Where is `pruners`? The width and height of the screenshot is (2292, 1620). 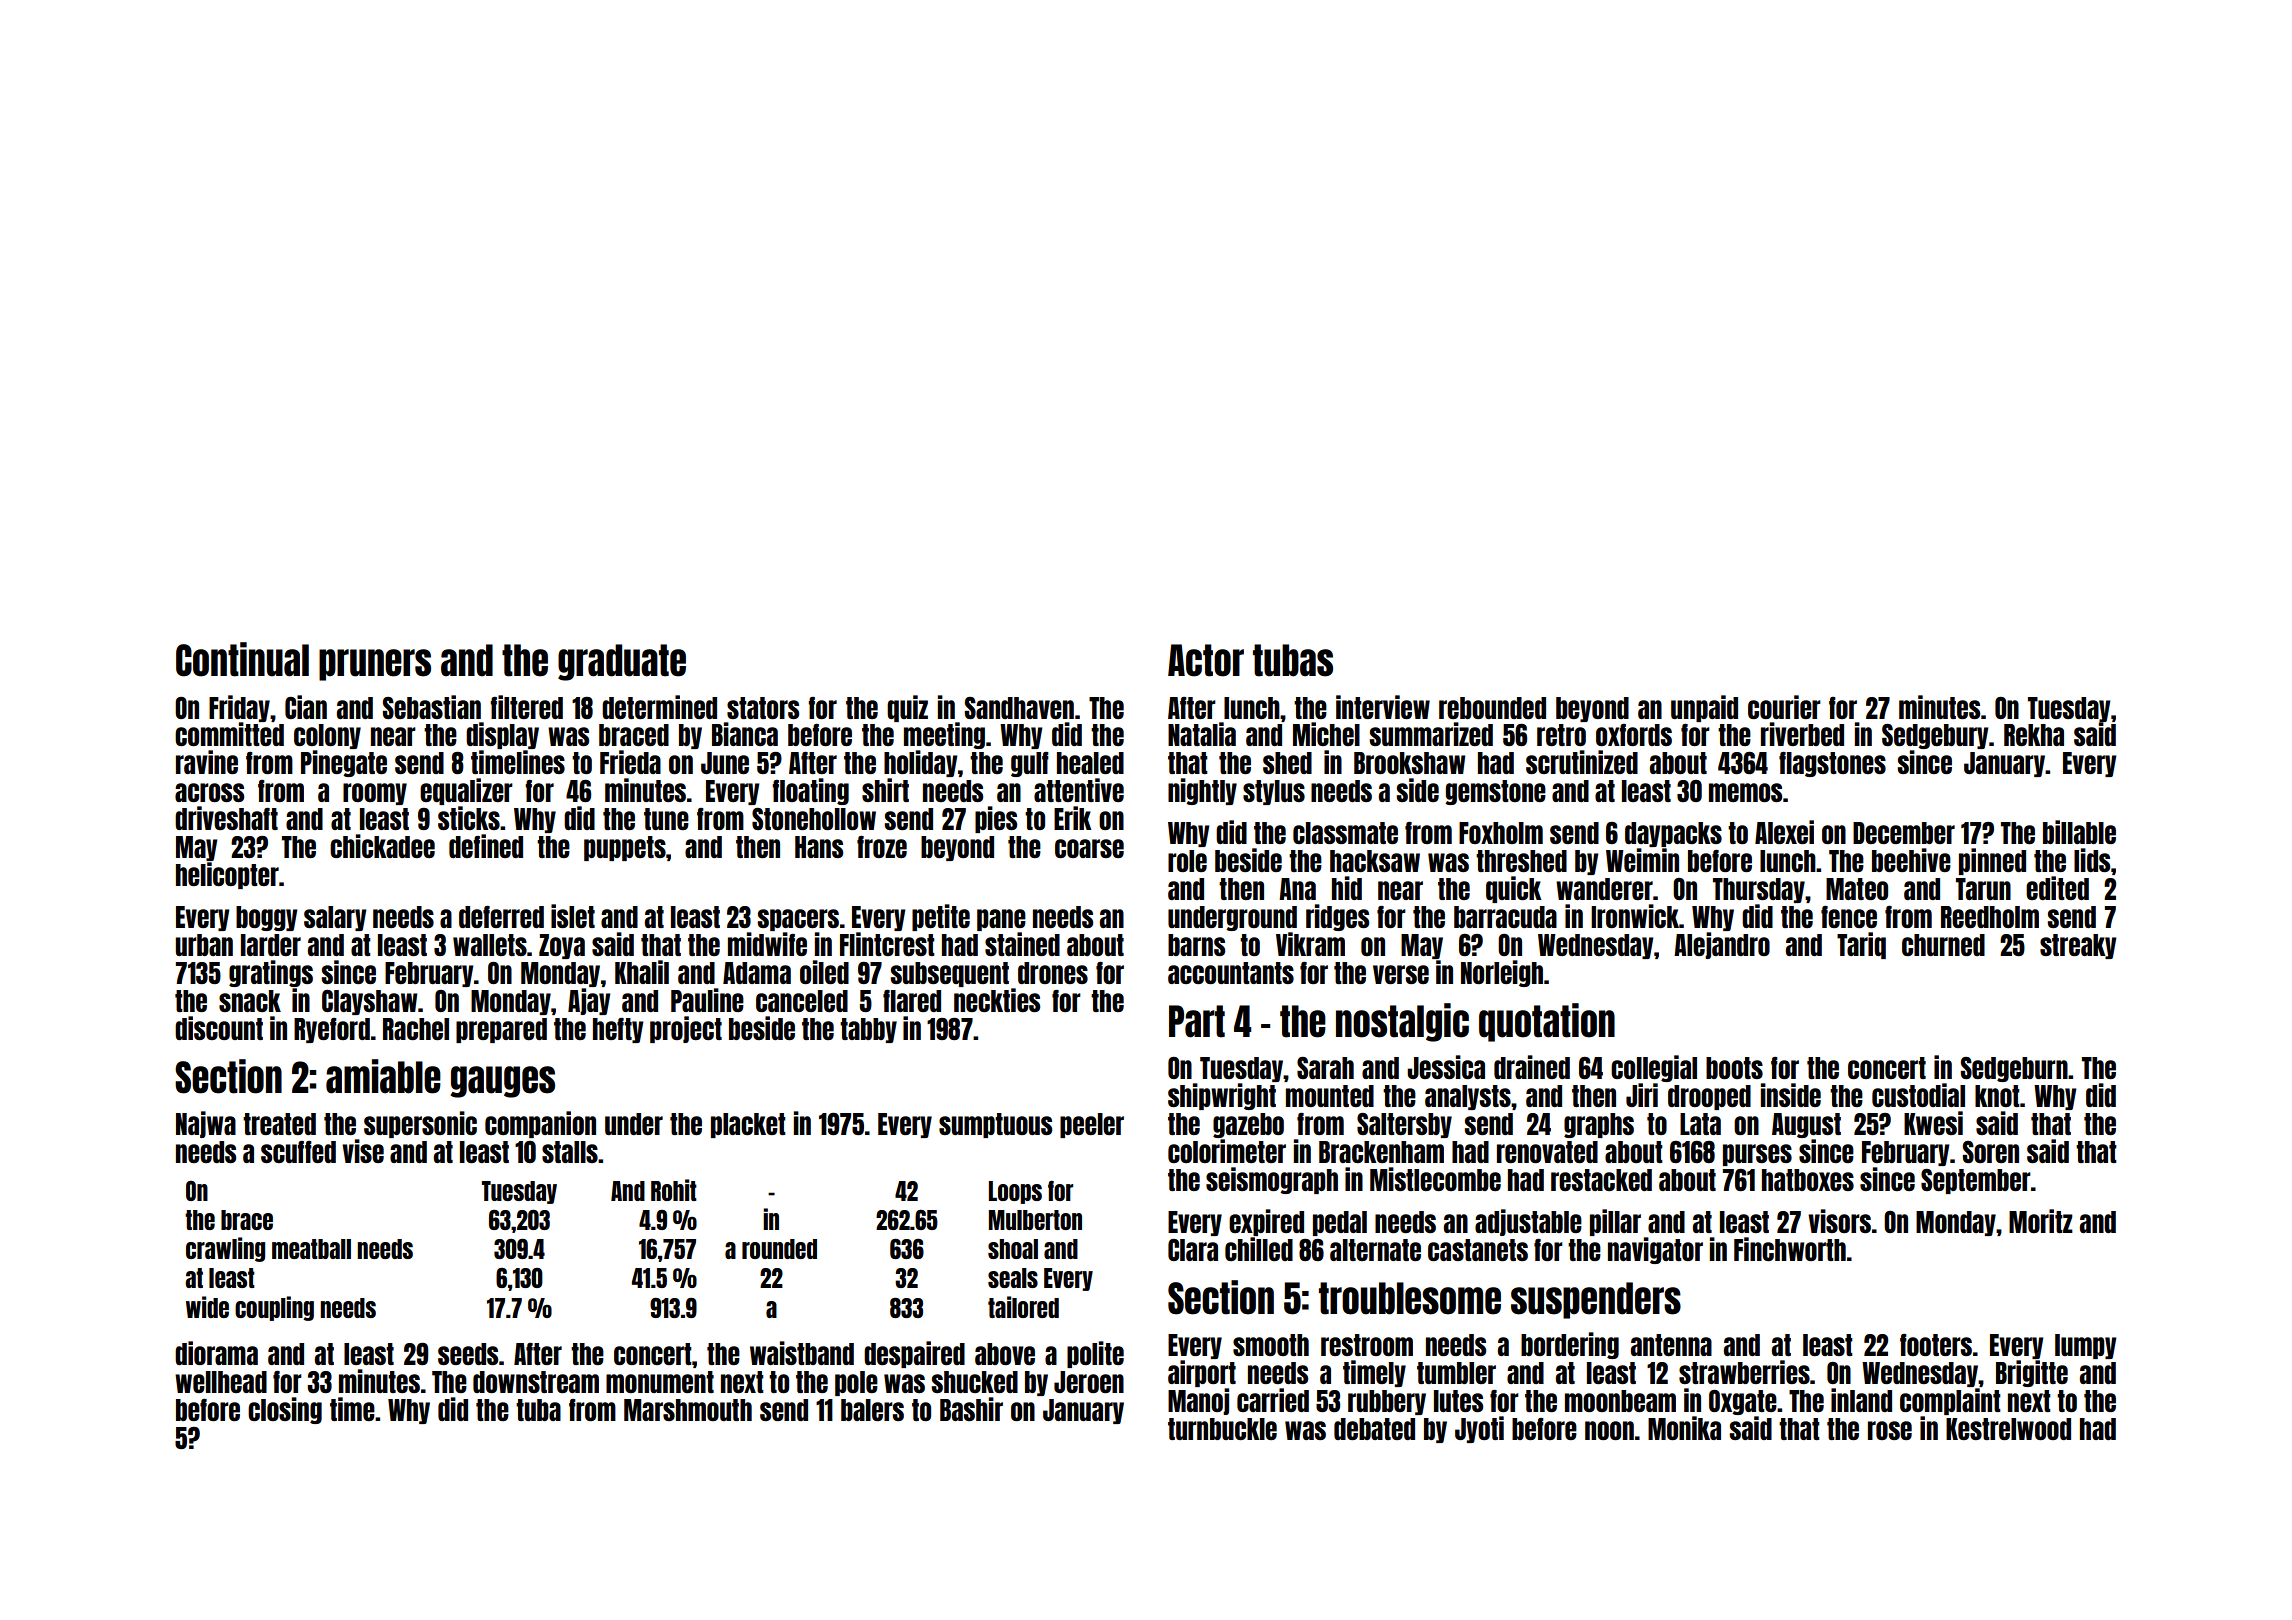
pruners is located at coordinates (375, 665).
